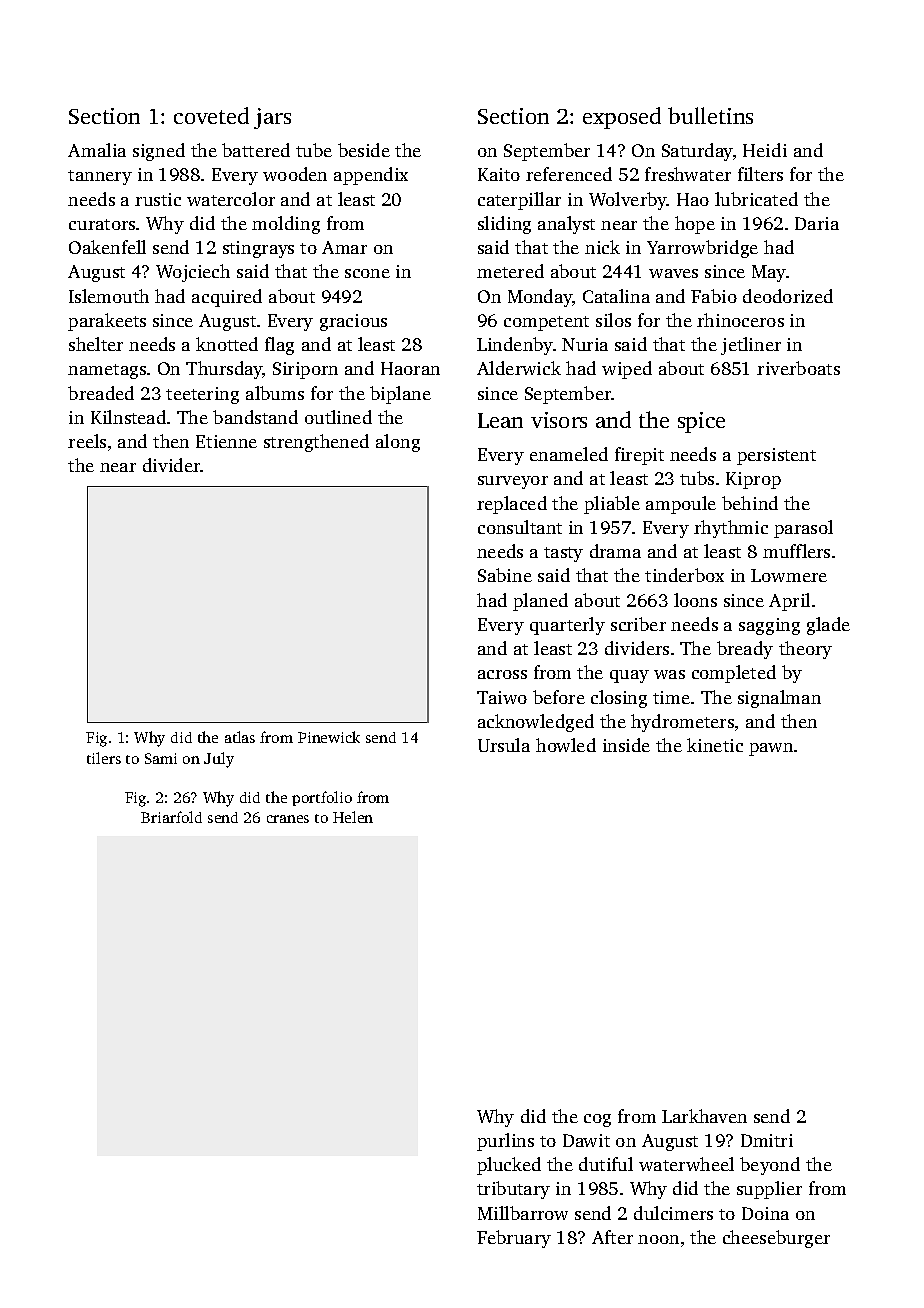 The height and width of the screenshot is (1308, 924). Describe the element at coordinates (776, 456) in the screenshot. I see `persistent` at that location.
